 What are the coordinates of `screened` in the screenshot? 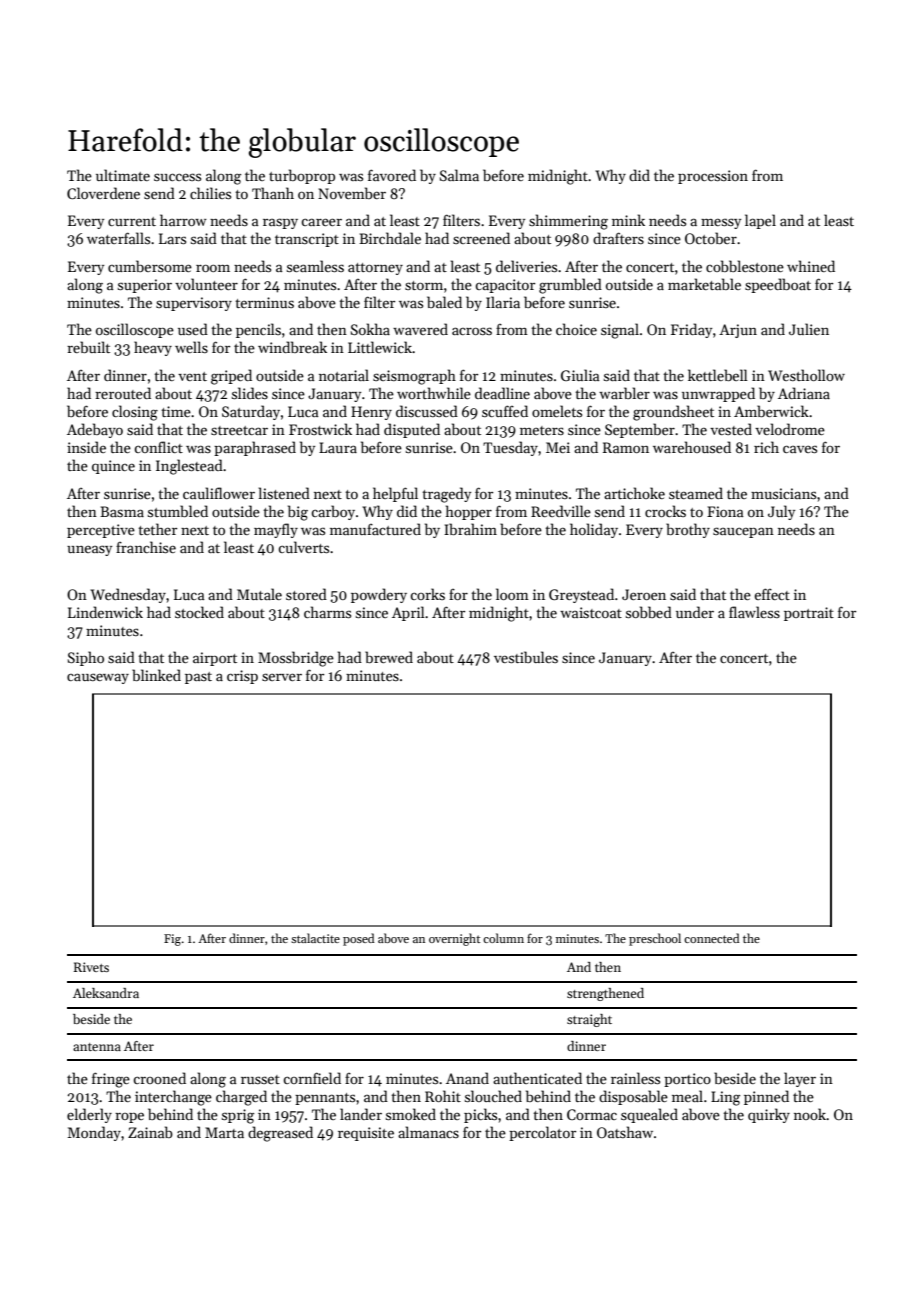 It's located at (481, 238).
